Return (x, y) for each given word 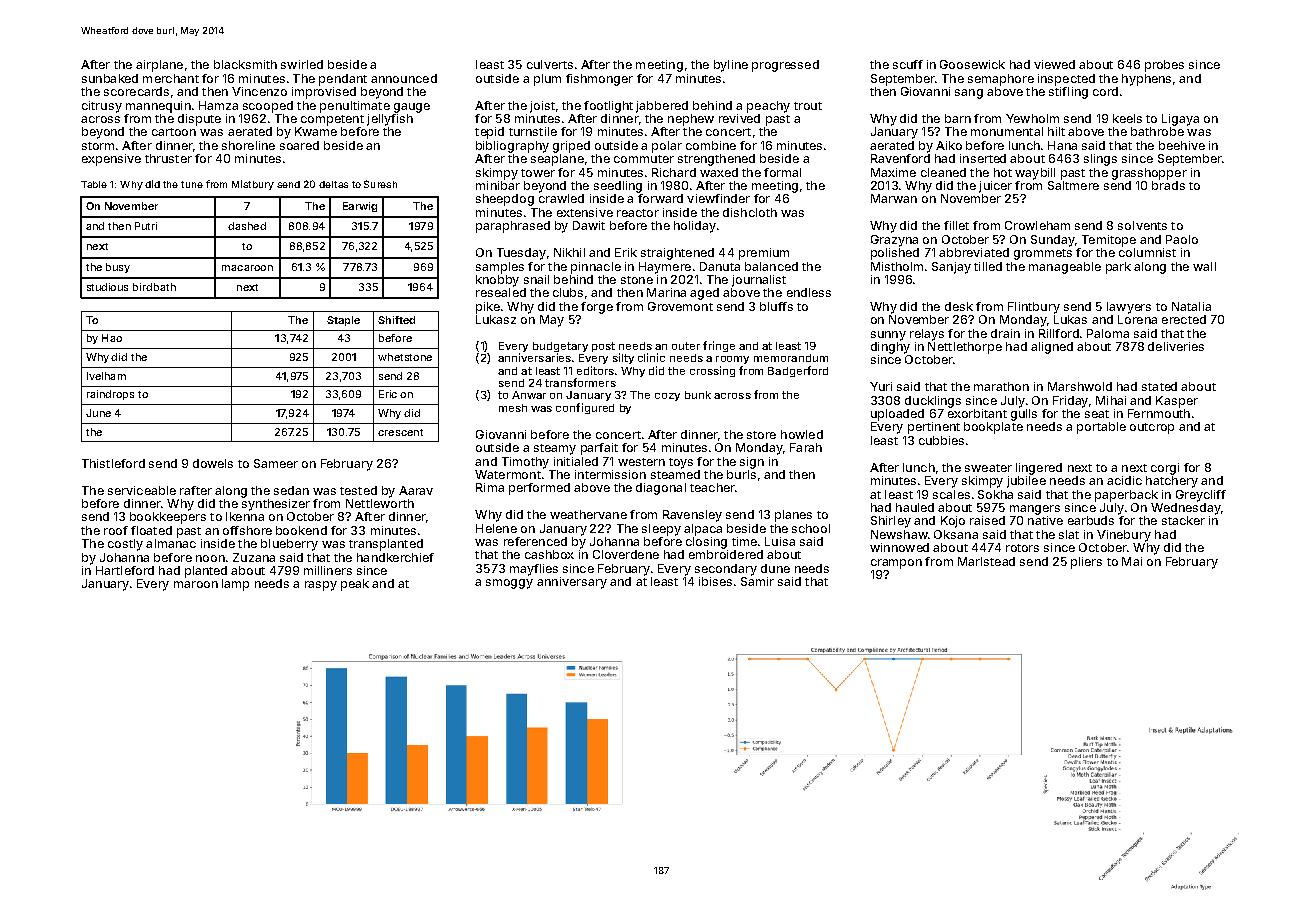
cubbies (941, 440)
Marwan (894, 198)
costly (125, 545)
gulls (1024, 415)
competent (332, 120)
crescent (400, 432)
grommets (1043, 254)
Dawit (589, 225)
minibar (498, 185)
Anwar (529, 395)
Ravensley (692, 516)
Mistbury (253, 185)
